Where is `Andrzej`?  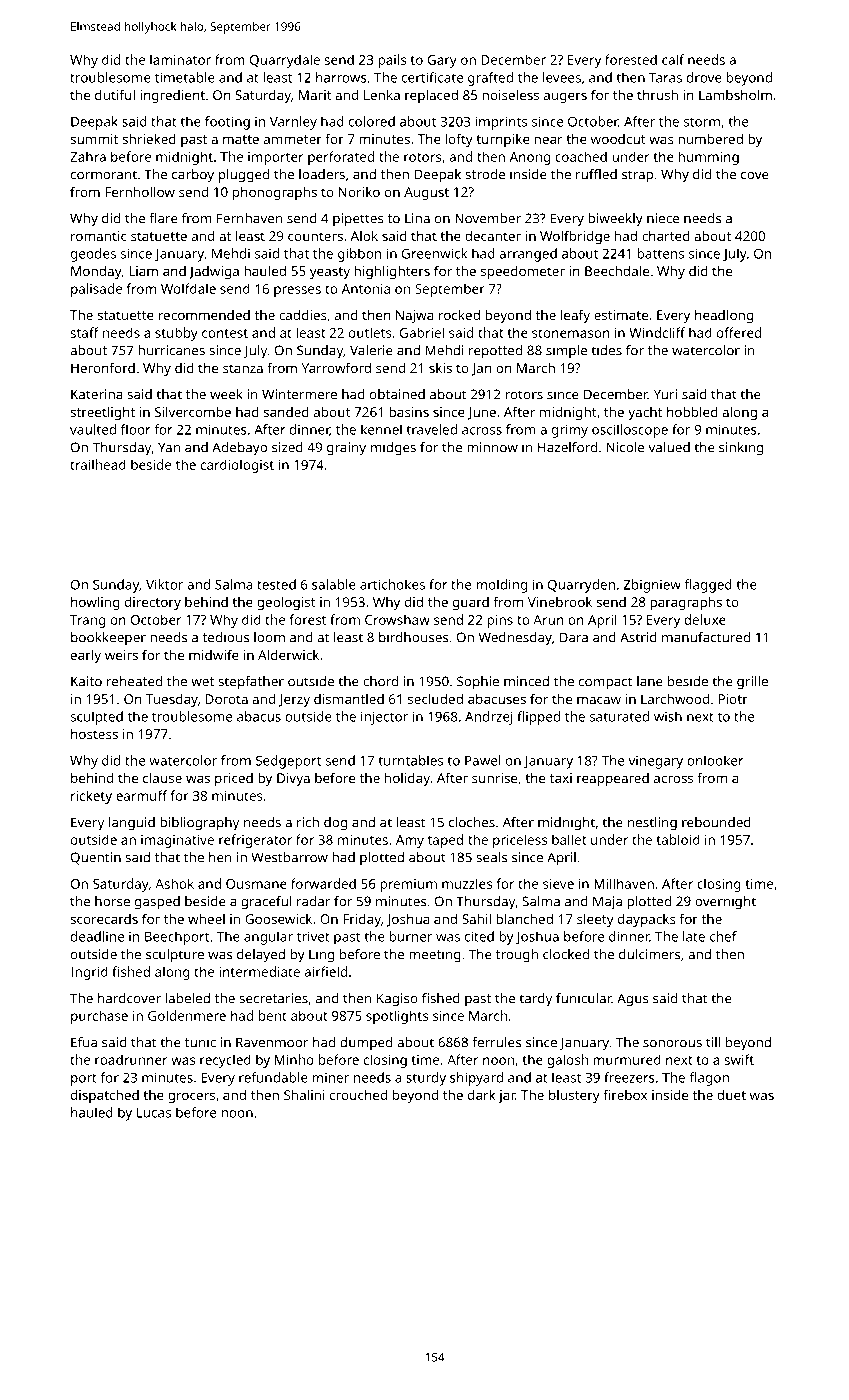
Andrzej is located at coordinates (489, 718).
